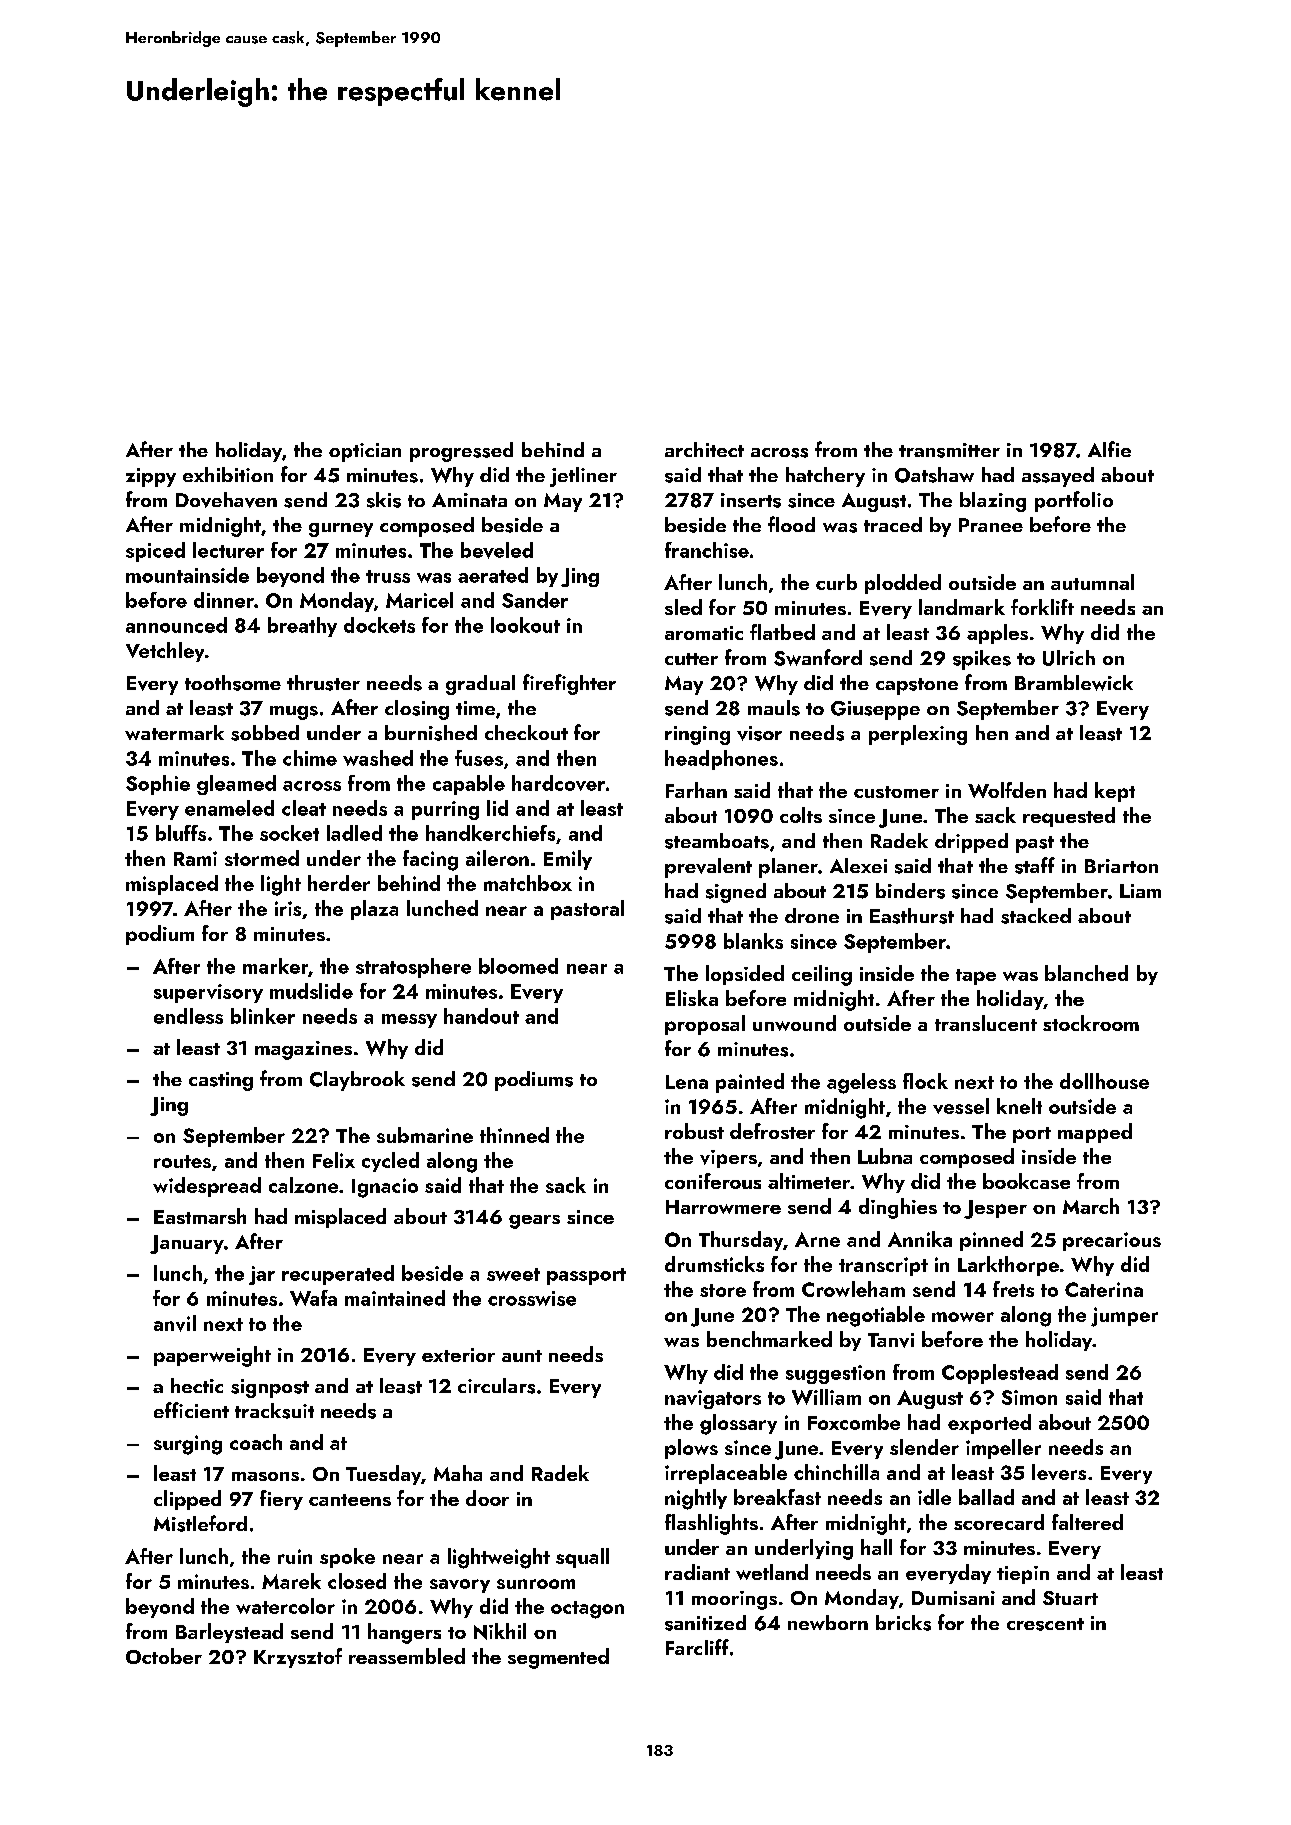 The width and height of the document is (1291, 1825). Describe the element at coordinates (687, 1082) in the document. I see `Lena` at that location.
